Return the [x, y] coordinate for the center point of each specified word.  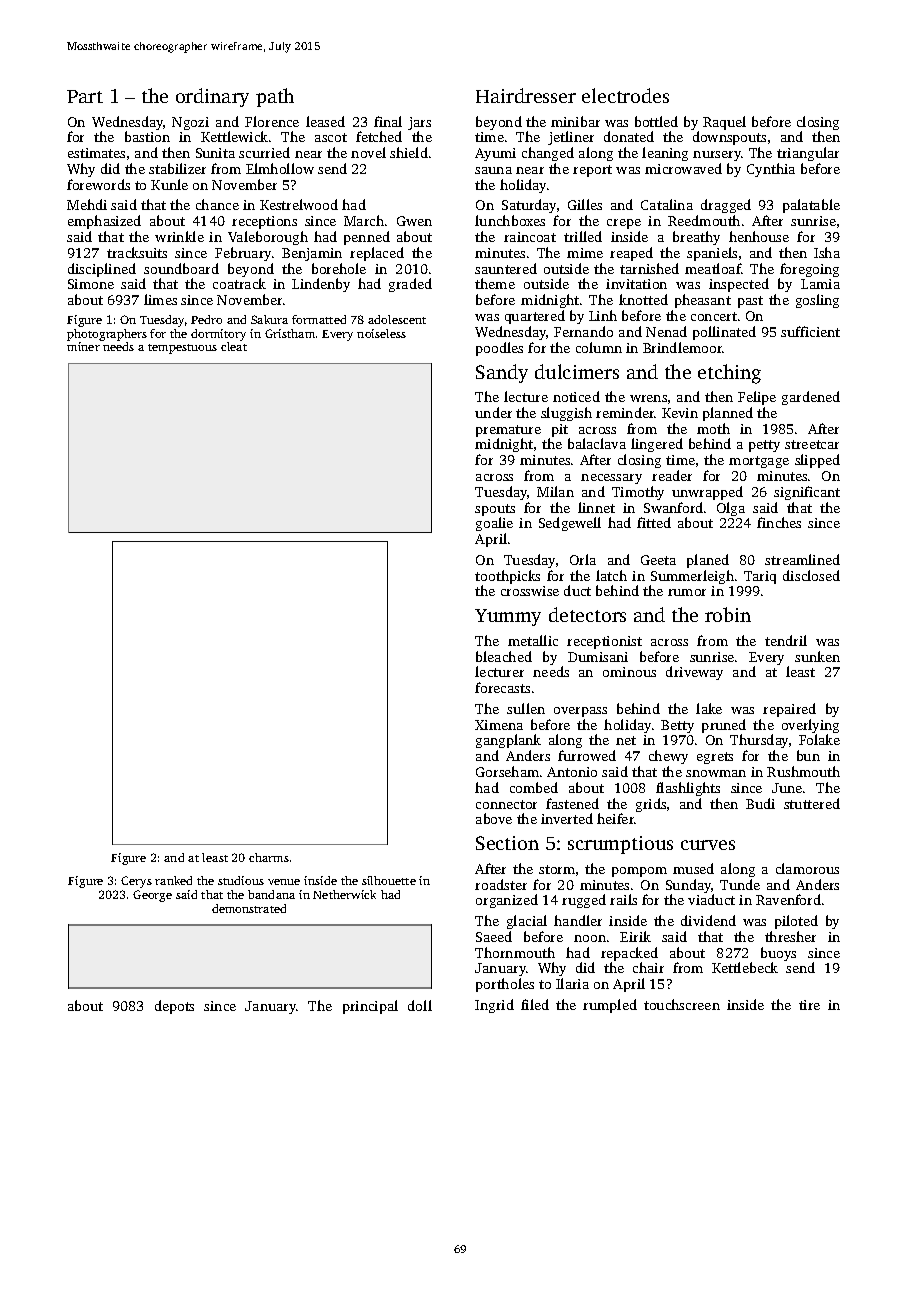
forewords [98, 184]
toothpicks [507, 577]
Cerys [136, 882]
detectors [587, 614]
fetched [379, 136]
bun [808, 755]
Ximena [499, 725]
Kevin [680, 413]
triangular [808, 154]
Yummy [508, 617]
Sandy [502, 373]
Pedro [206, 319]
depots [174, 1007]
